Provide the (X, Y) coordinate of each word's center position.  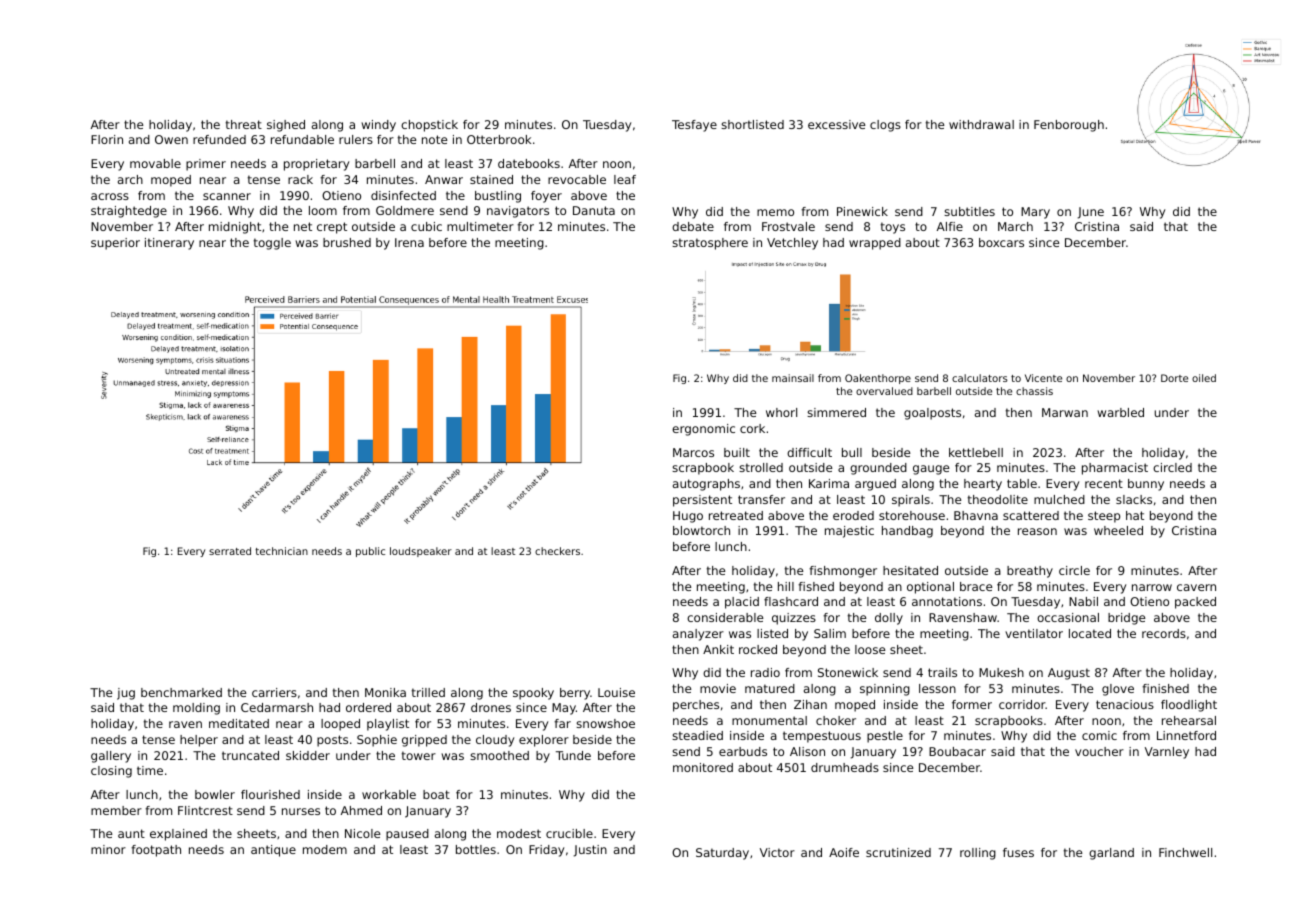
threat (244, 124)
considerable (725, 617)
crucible (569, 833)
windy (379, 126)
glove (1118, 690)
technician (281, 551)
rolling (978, 854)
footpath (156, 851)
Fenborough (1069, 126)
